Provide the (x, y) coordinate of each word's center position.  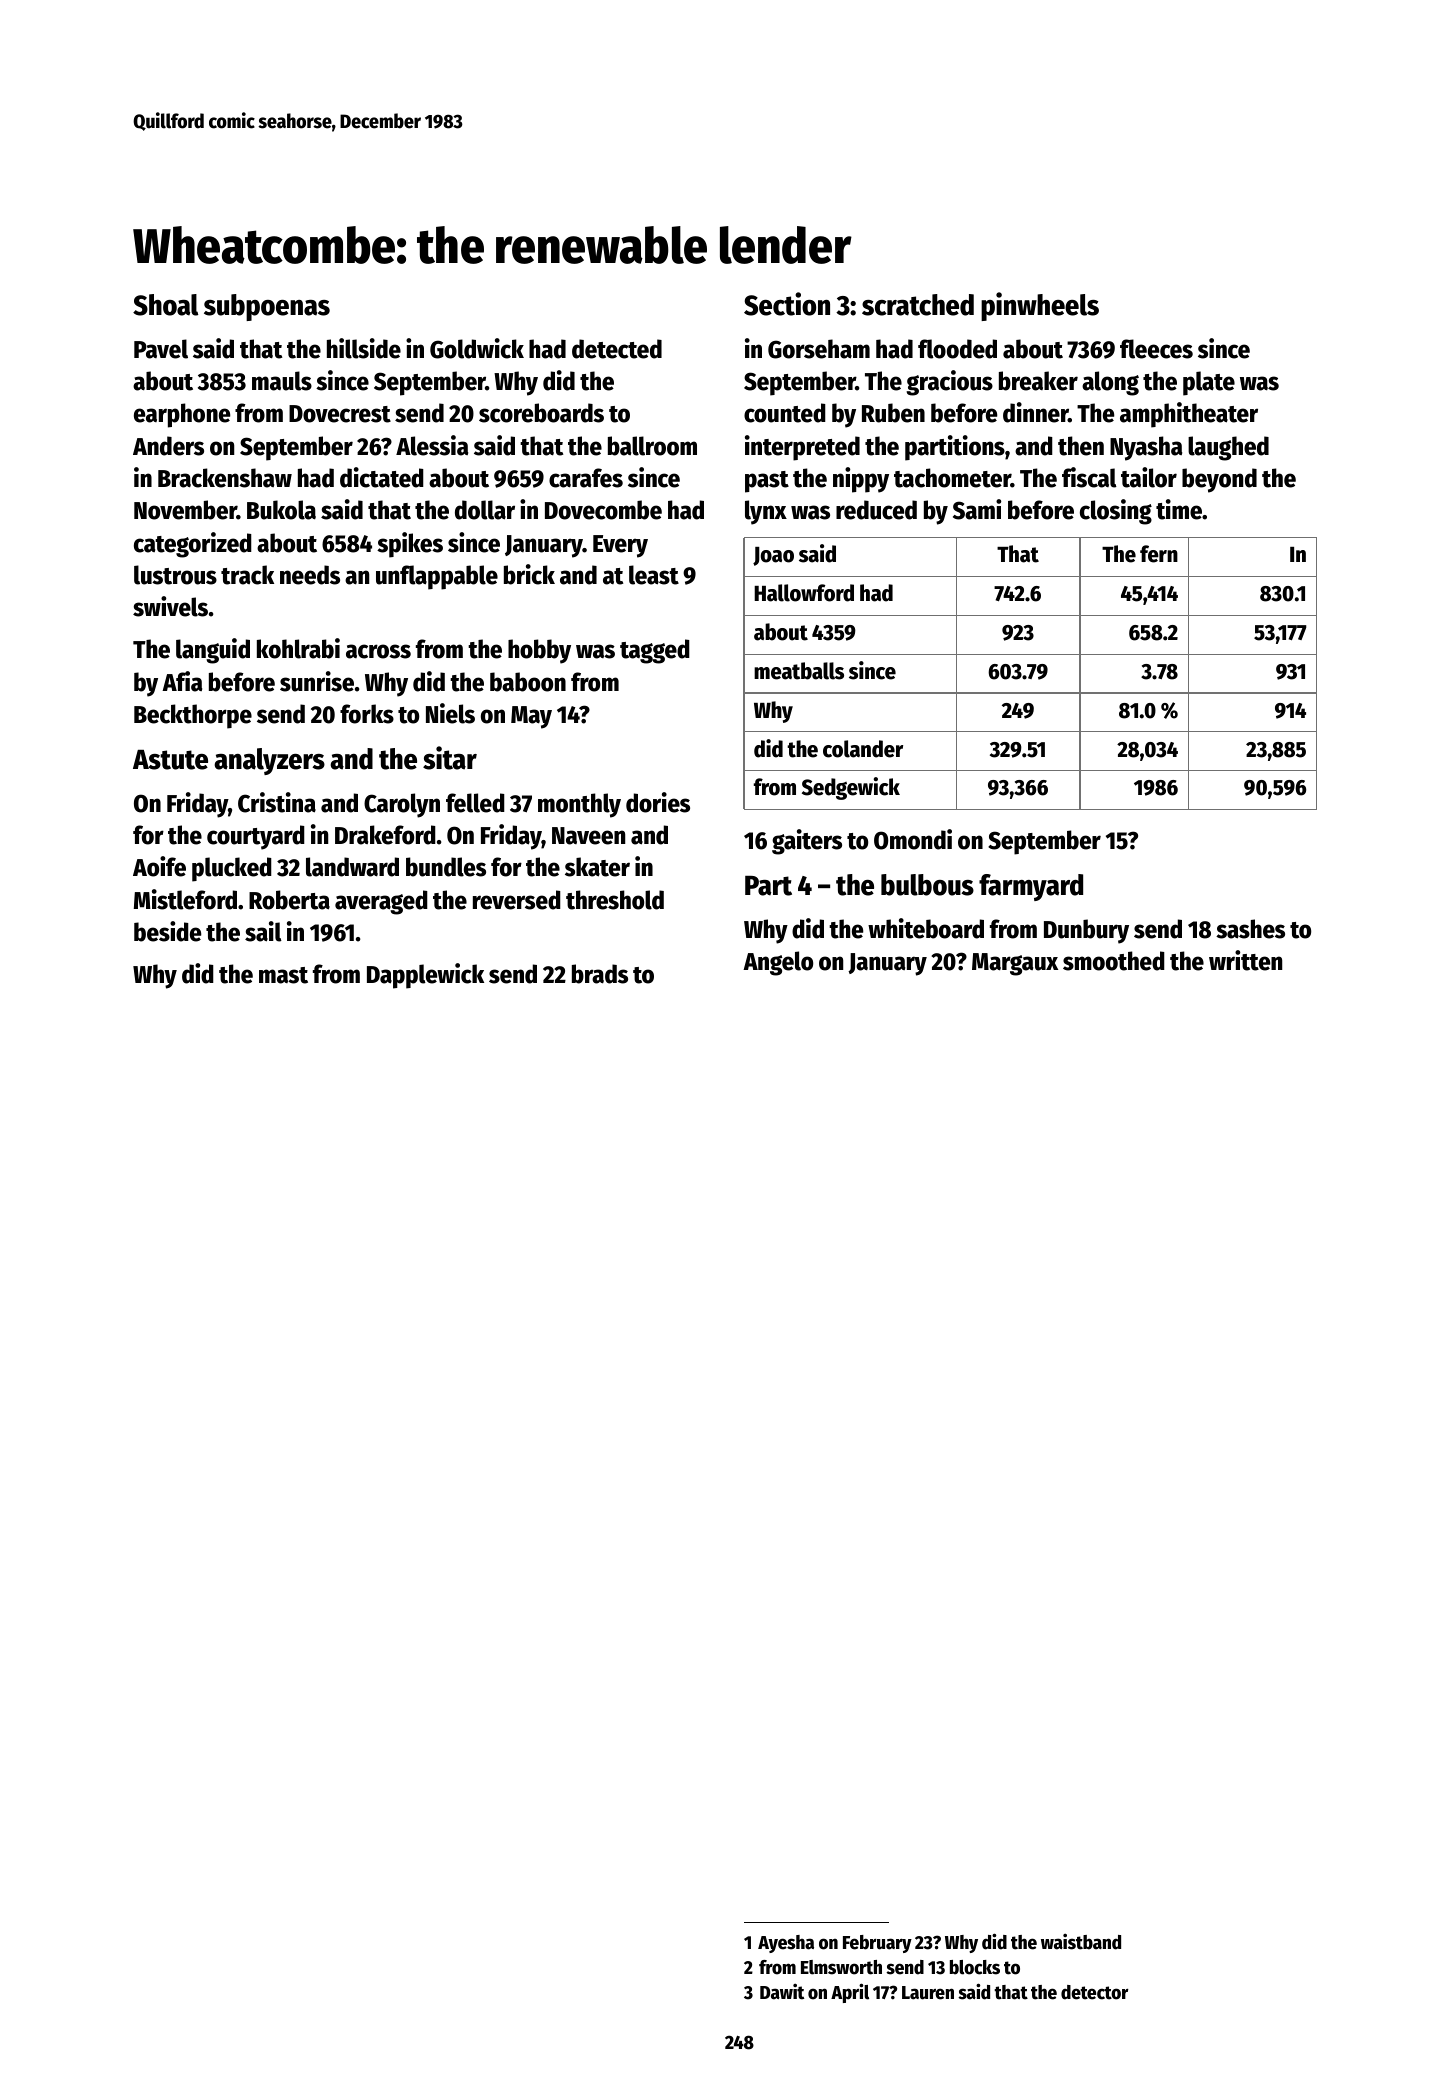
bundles (446, 867)
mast (283, 975)
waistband (1081, 1941)
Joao (773, 556)
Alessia (432, 445)
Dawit (782, 1991)
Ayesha (786, 1944)
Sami (977, 509)
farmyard (1031, 887)
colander (863, 749)
